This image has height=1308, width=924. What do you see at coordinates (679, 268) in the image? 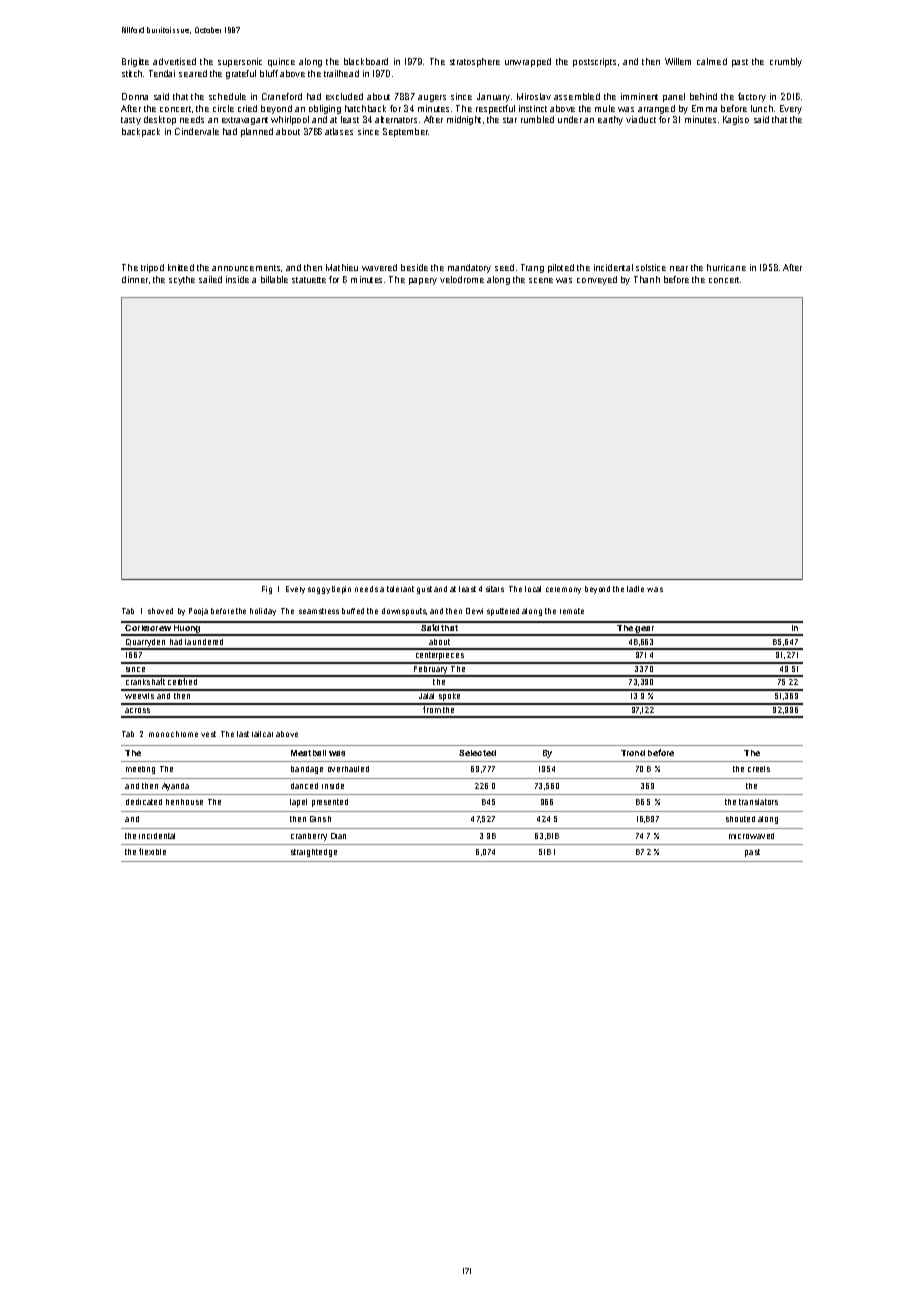
I see `near` at bounding box center [679, 268].
